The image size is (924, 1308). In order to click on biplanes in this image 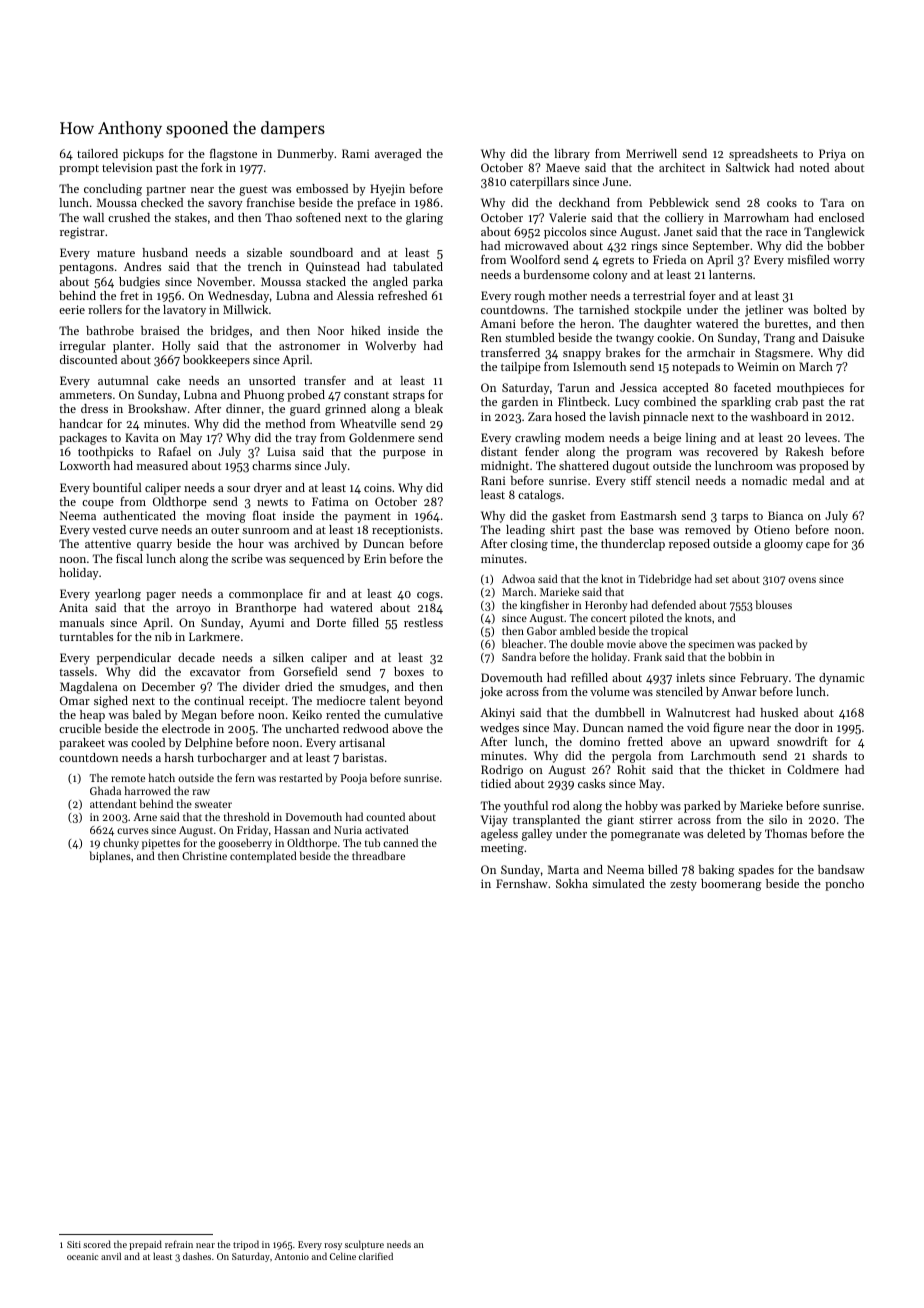, I will do `click(110, 857)`.
